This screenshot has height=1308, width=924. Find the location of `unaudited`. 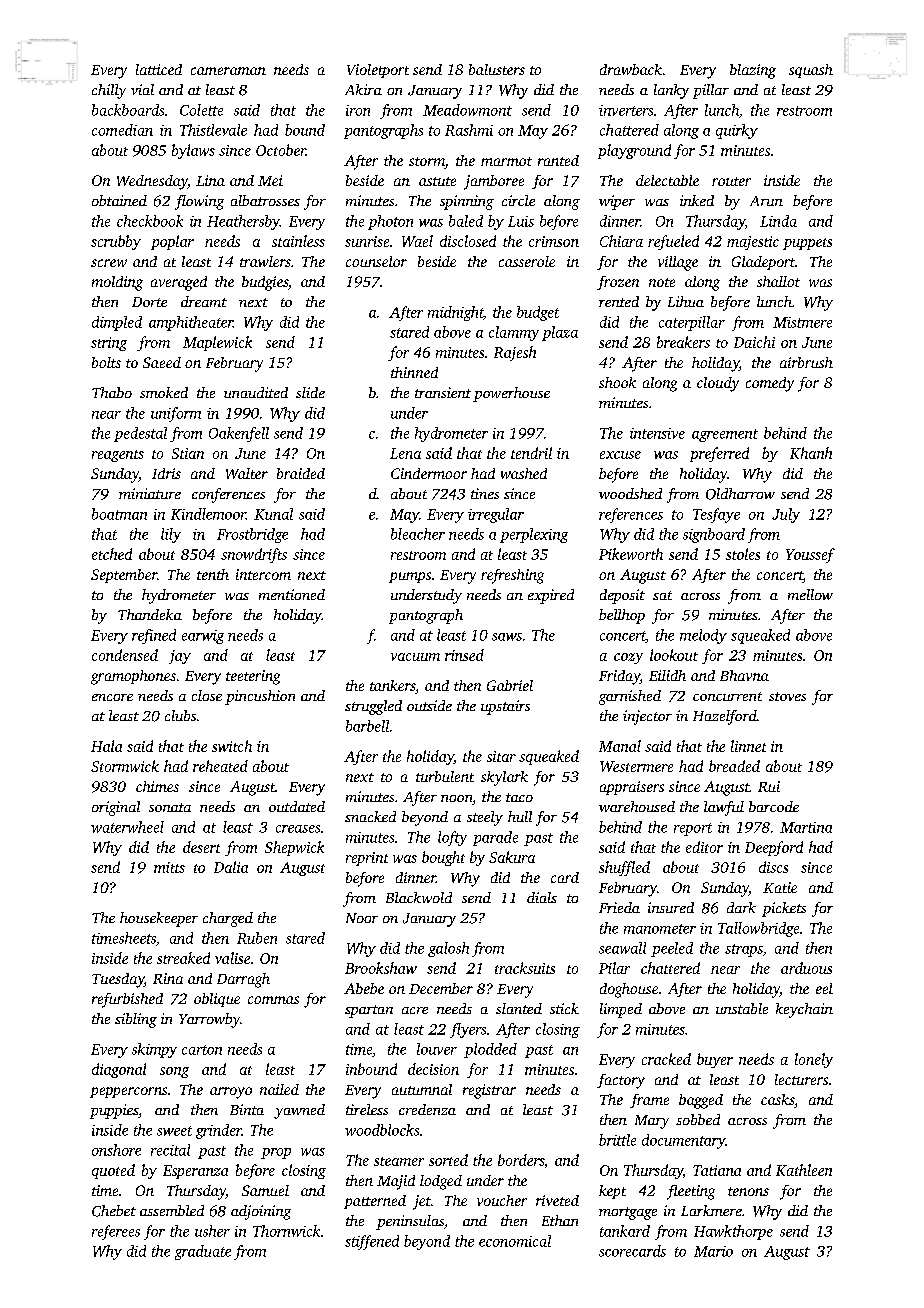

unaudited is located at coordinates (256, 392).
